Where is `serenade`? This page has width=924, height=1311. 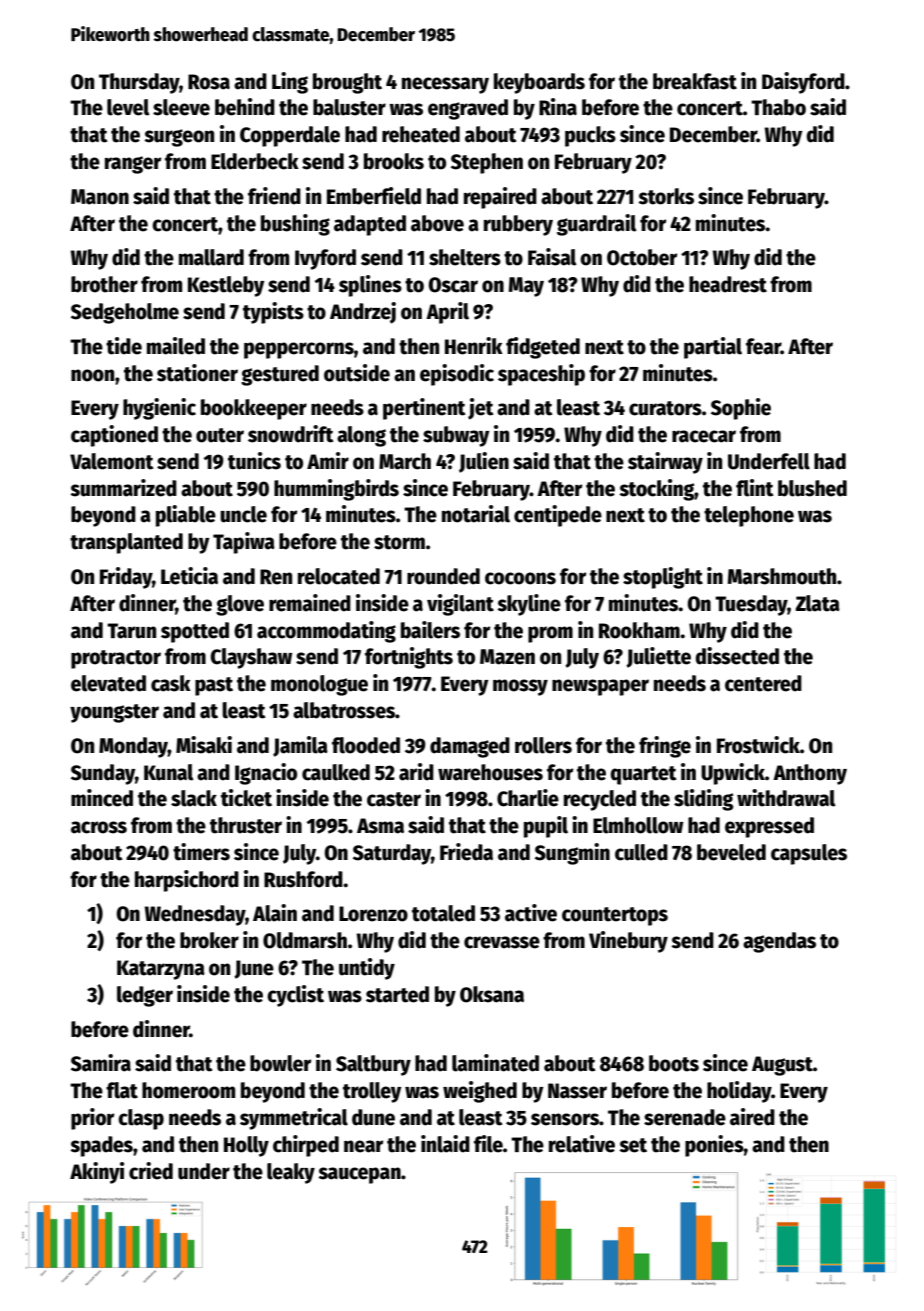
serenade is located at coordinates (685, 1117).
